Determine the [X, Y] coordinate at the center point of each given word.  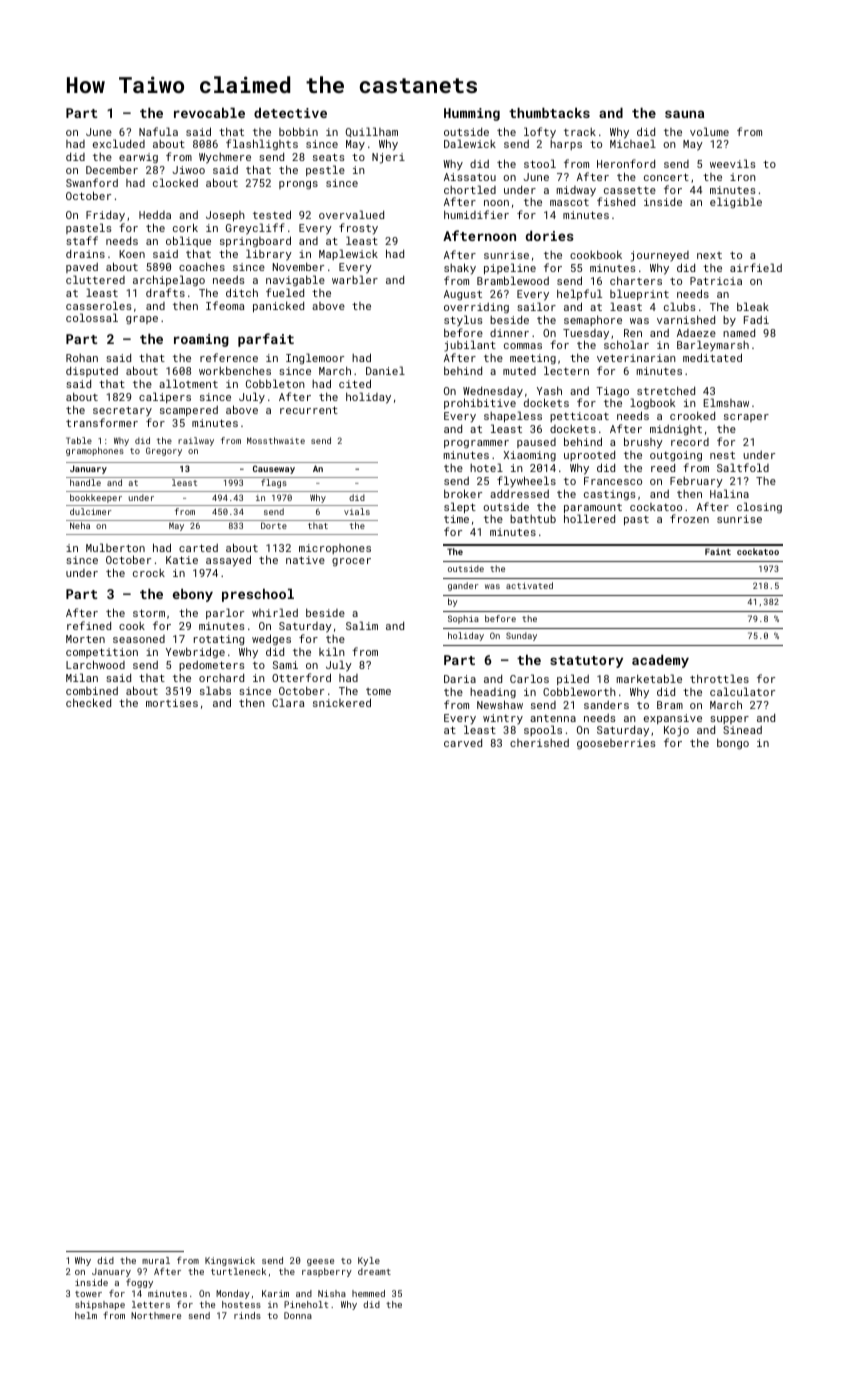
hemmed [368, 1293]
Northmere [156, 1315]
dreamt [374, 1271]
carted [198, 548]
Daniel [385, 370]
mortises [172, 703]
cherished [539, 743]
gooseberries [616, 744]
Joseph [225, 216]
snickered [342, 702]
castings [610, 495]
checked [88, 702]
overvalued [351, 214]
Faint [718, 551]
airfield [756, 267]
